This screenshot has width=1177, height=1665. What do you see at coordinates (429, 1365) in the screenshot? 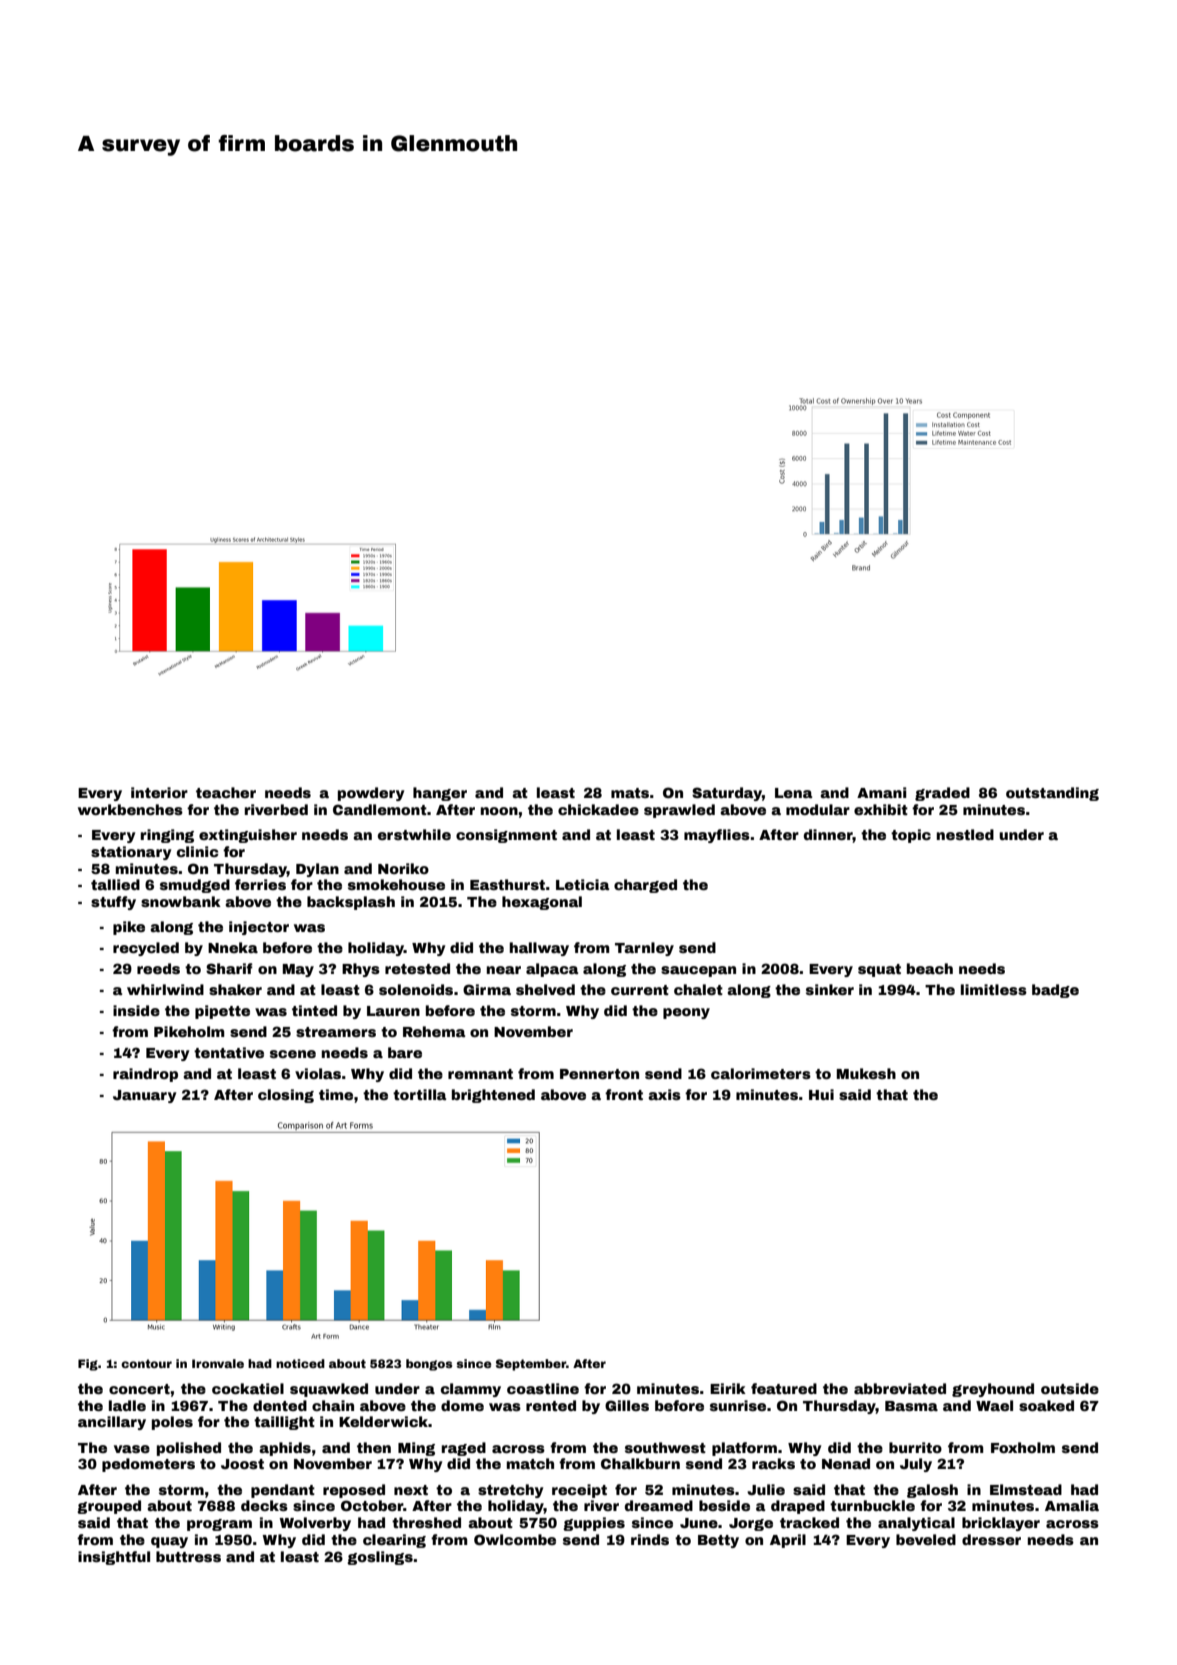
I see `bongos` at bounding box center [429, 1365].
